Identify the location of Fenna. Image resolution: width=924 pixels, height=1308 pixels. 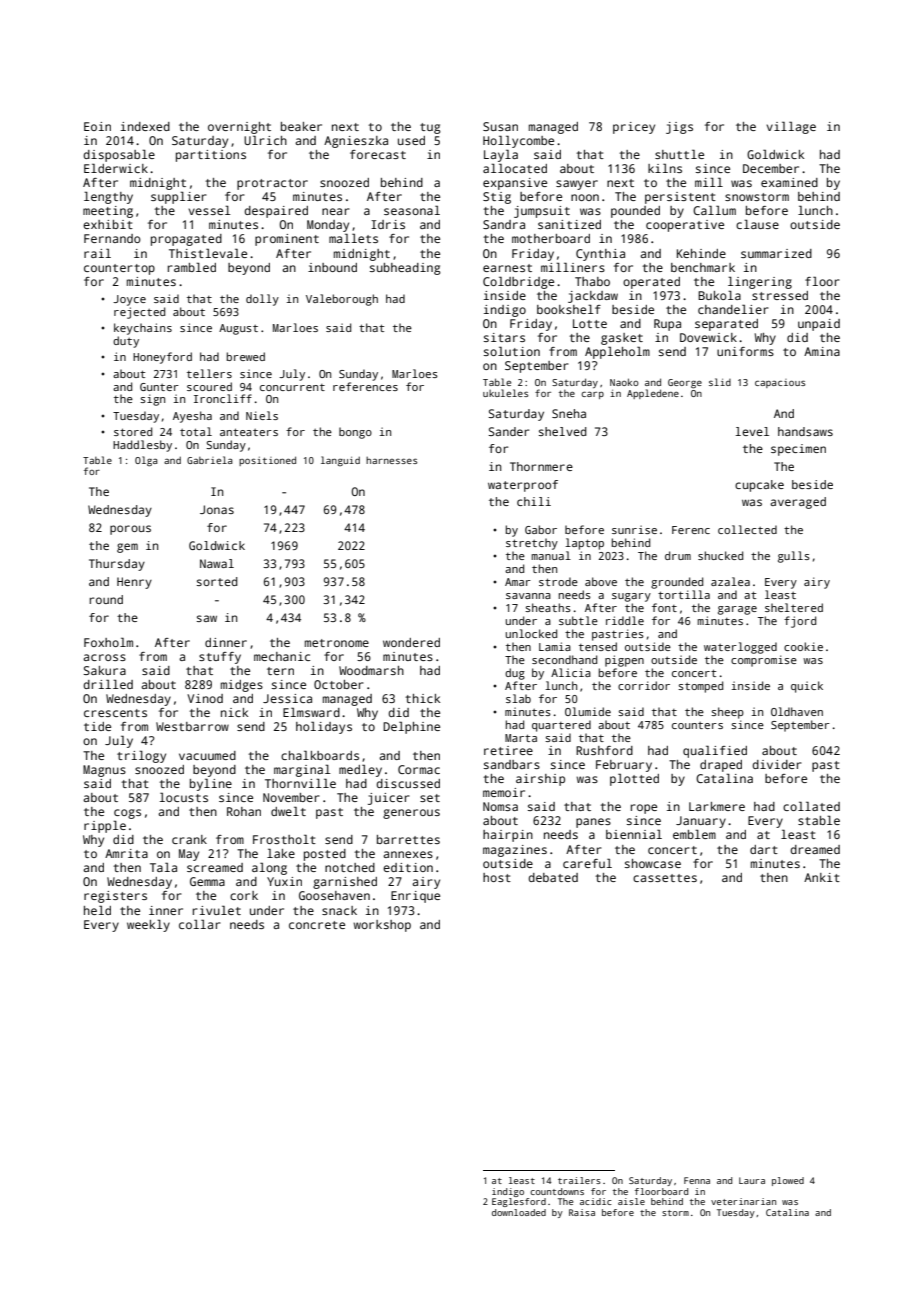
(697, 1180).
